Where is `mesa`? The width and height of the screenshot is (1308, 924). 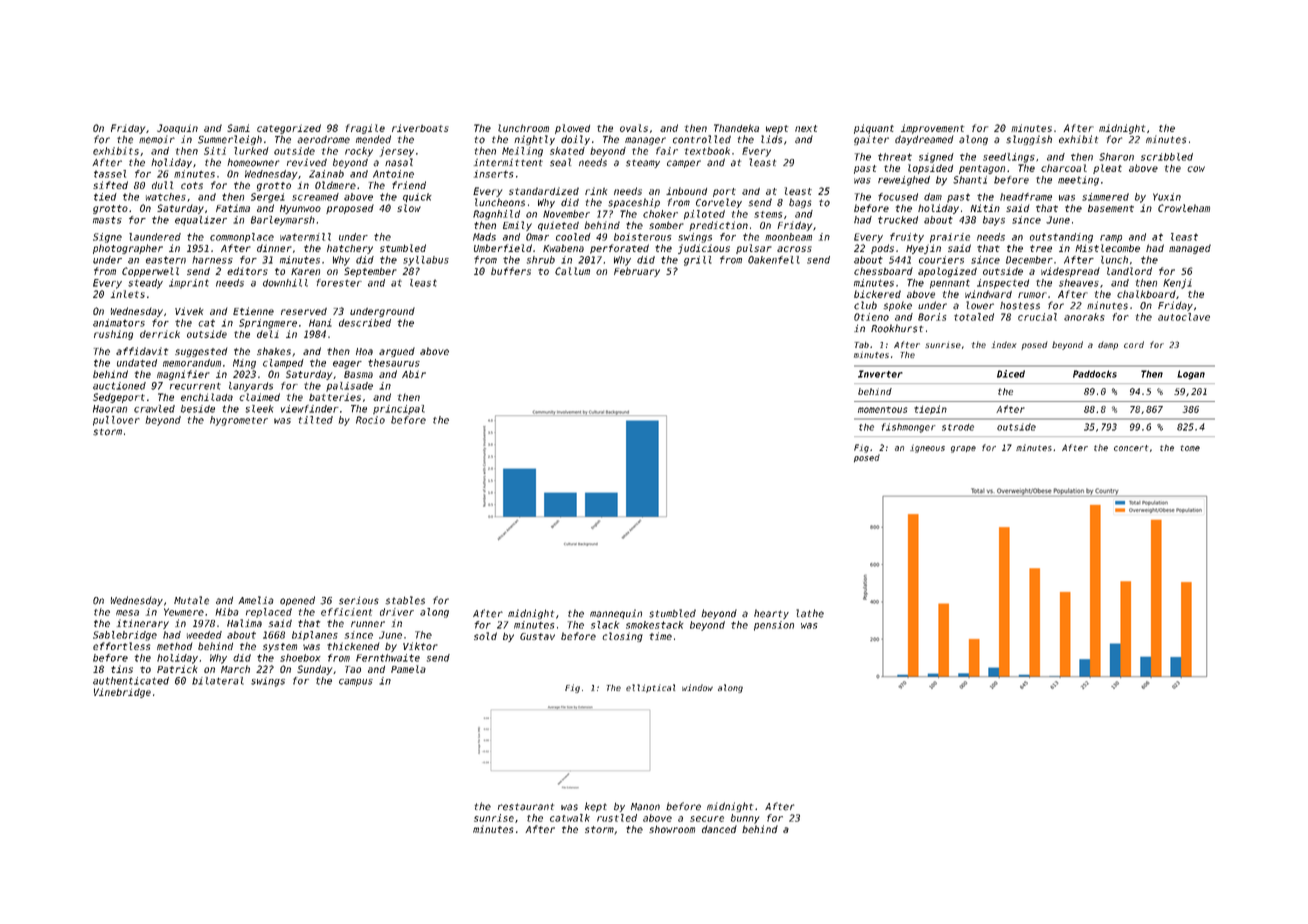 mesa is located at coordinates (127, 613).
